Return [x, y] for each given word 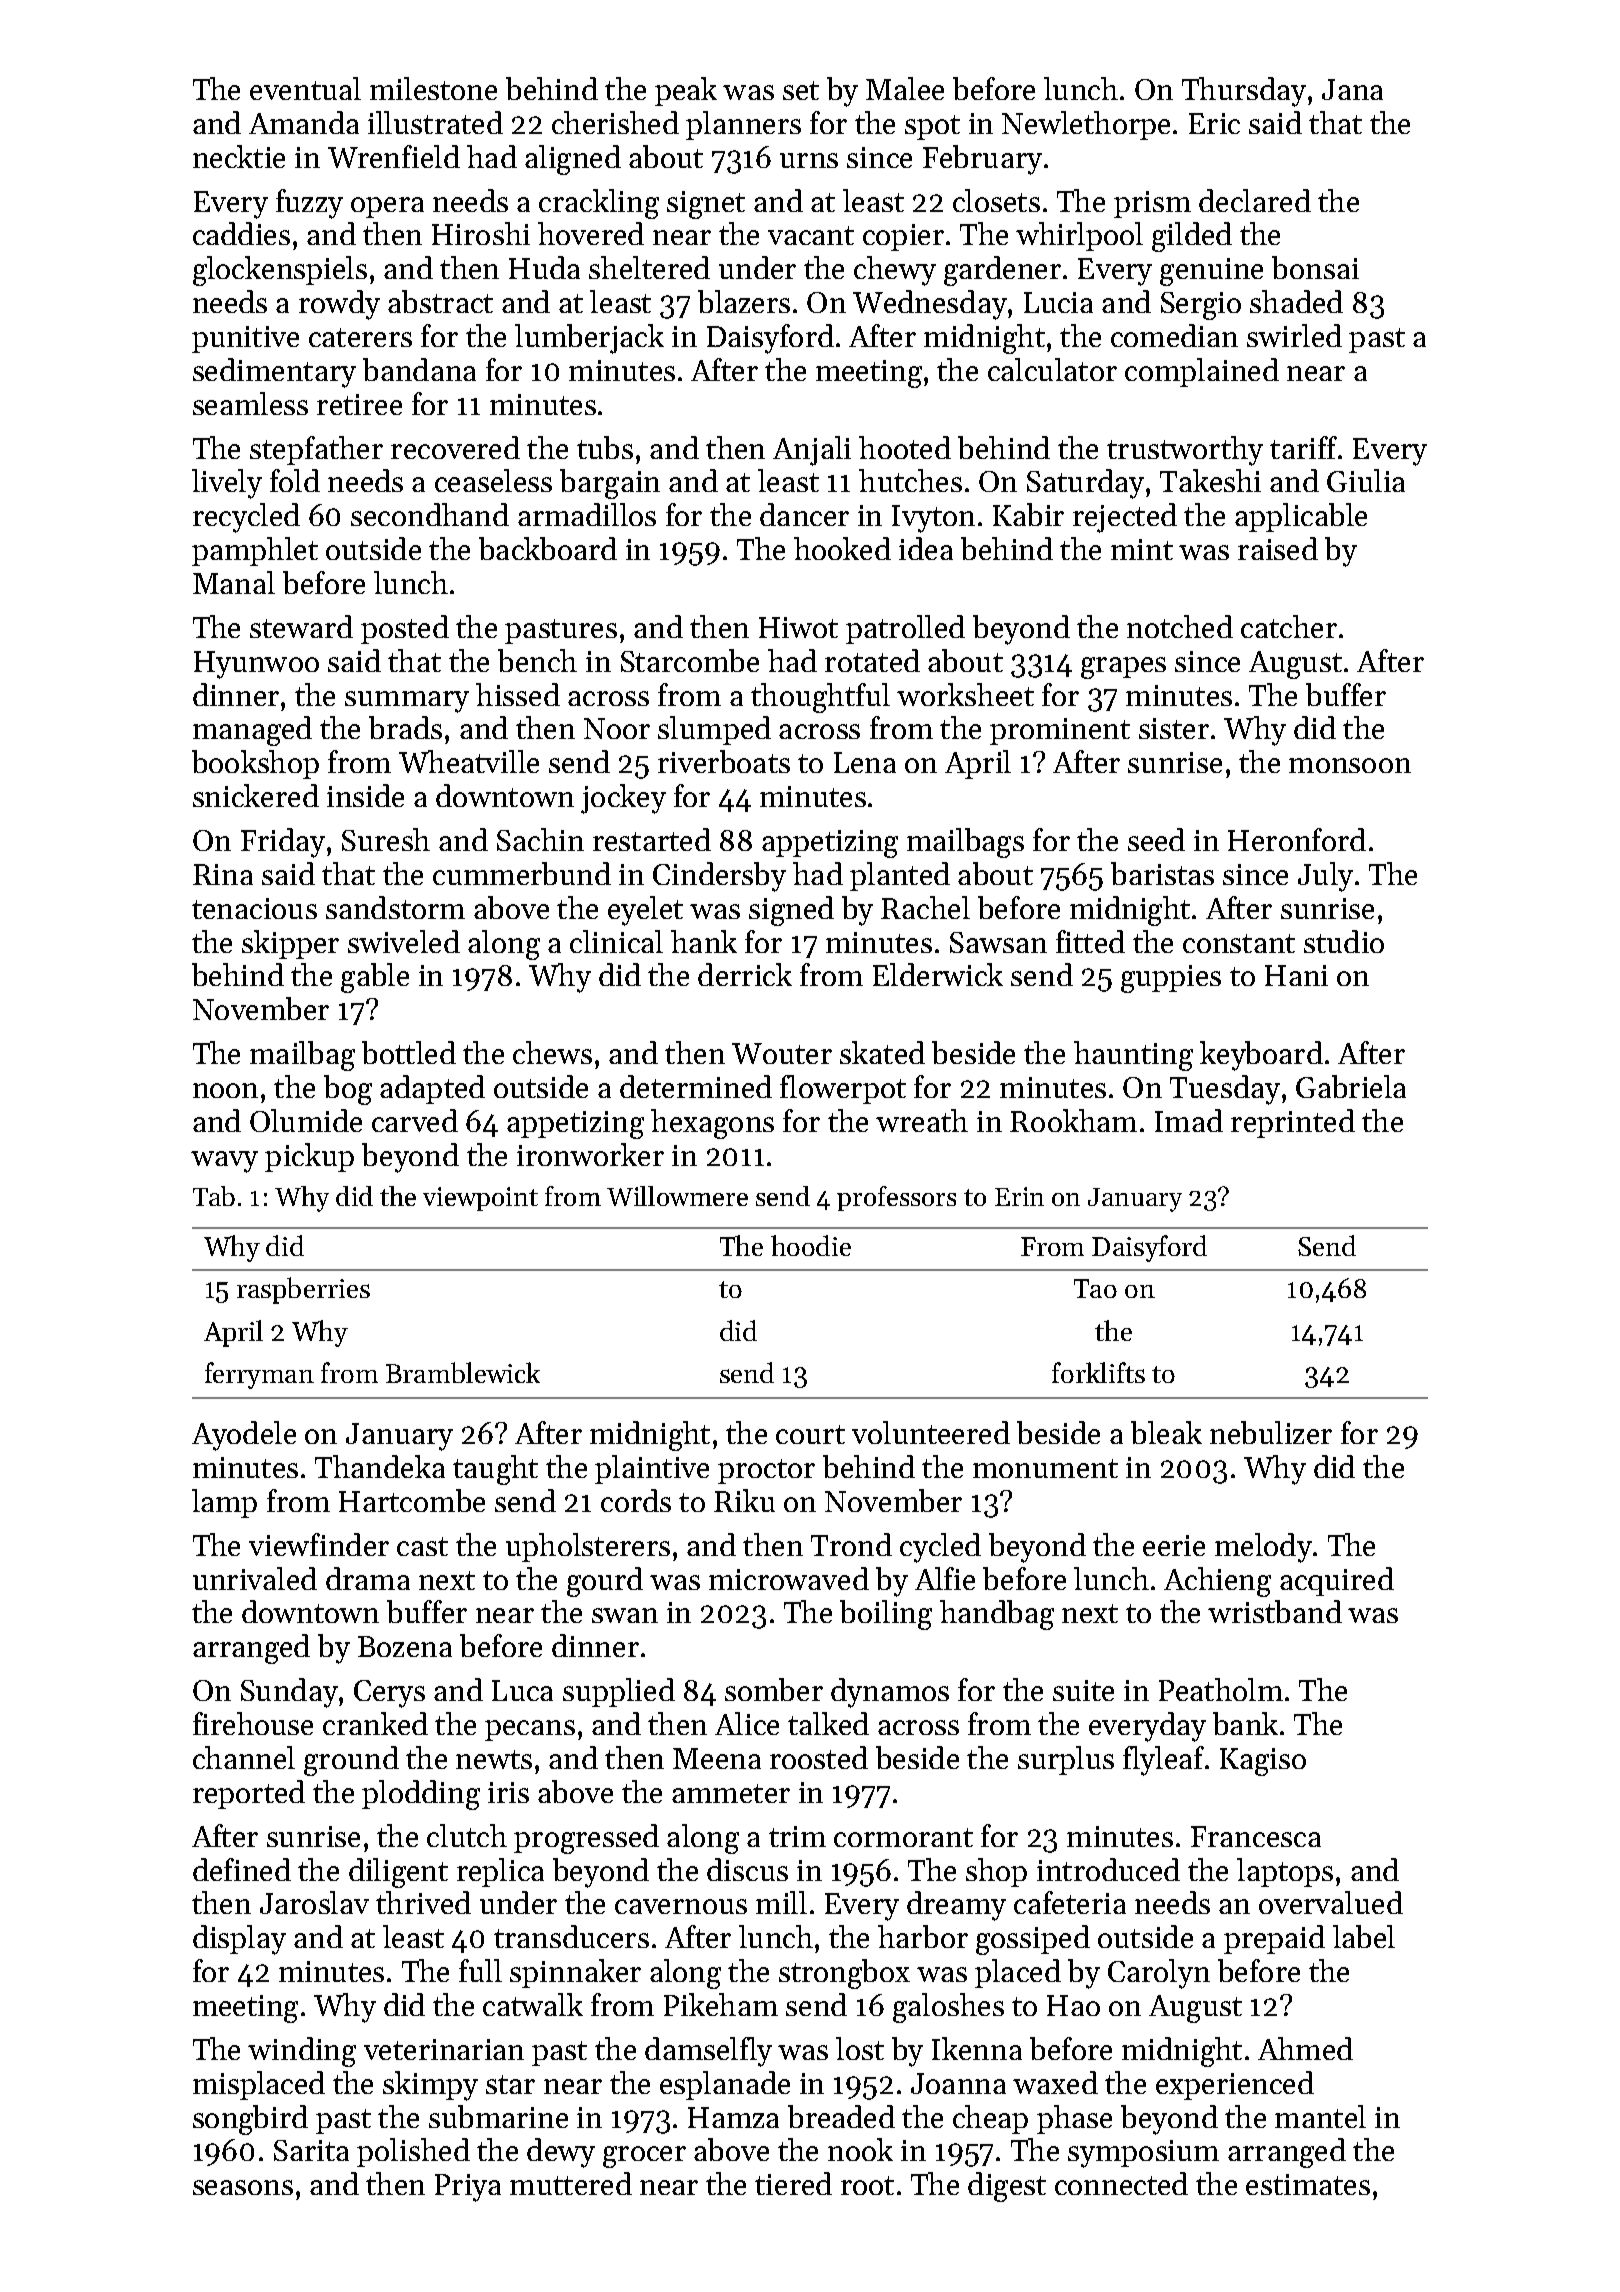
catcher [1289, 626]
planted [900, 876]
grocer [644, 2157]
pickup [309, 1157]
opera [387, 207]
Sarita [311, 2150]
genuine [1211, 272]
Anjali [812, 451]
